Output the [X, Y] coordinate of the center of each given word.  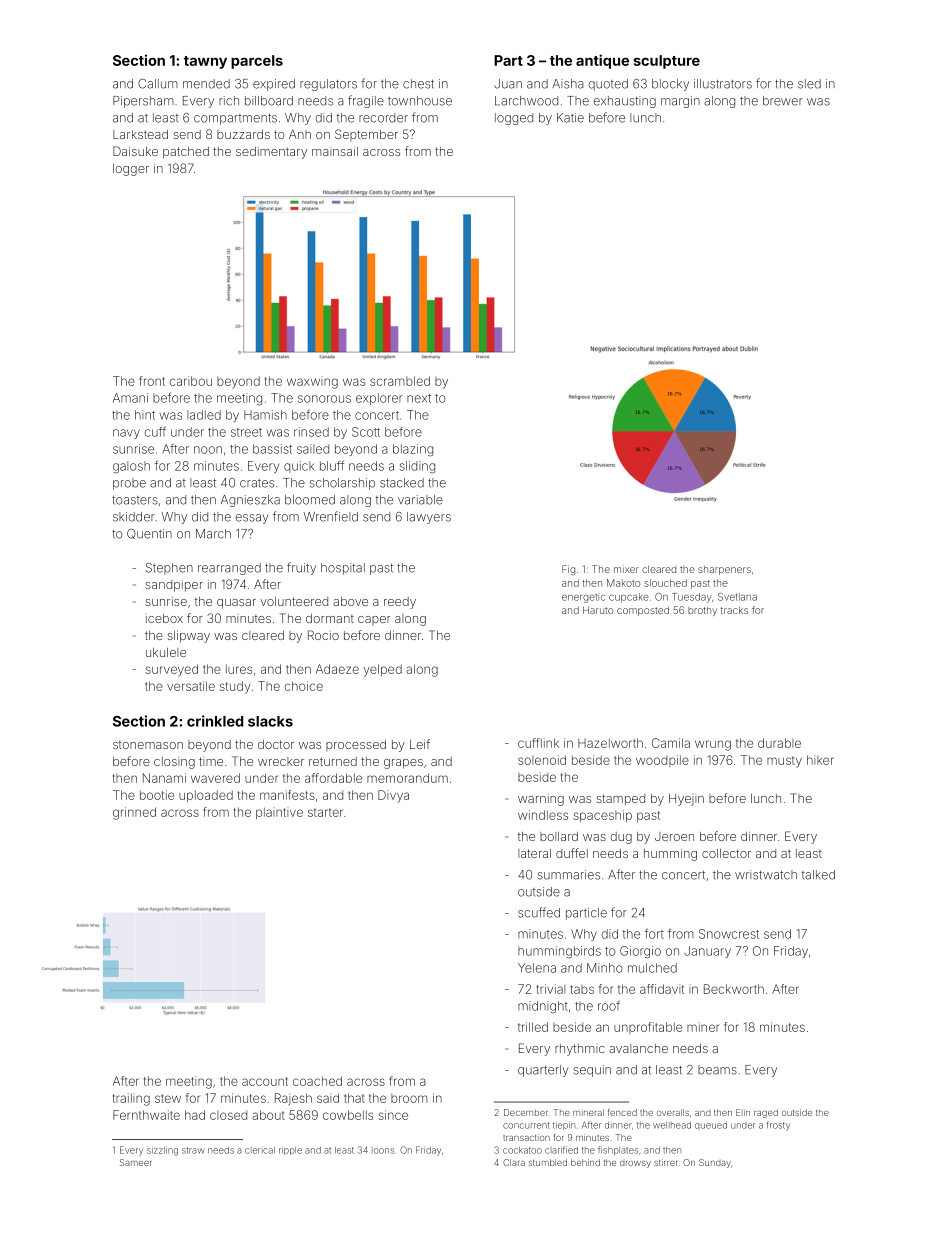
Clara [514, 1162]
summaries [569, 875]
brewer [783, 101]
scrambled [400, 381]
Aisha [567, 84]
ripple [290, 1151]
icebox [164, 618]
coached [317, 1081]
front [152, 381]
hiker [820, 760]
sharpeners [724, 570]
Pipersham [143, 102]
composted [643, 611]
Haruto [598, 610]
